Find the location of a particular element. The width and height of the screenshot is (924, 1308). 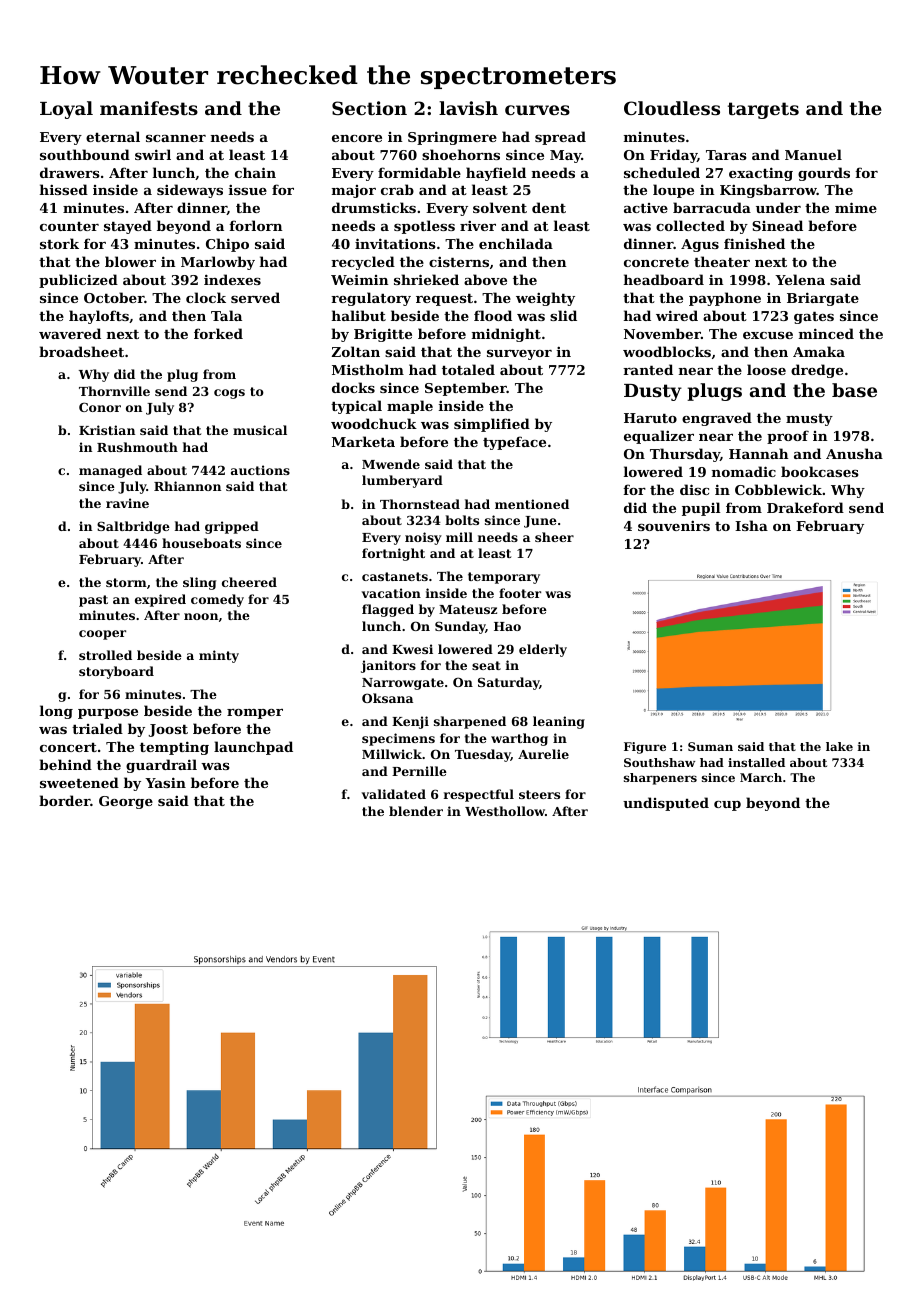

George is located at coordinates (126, 802).
